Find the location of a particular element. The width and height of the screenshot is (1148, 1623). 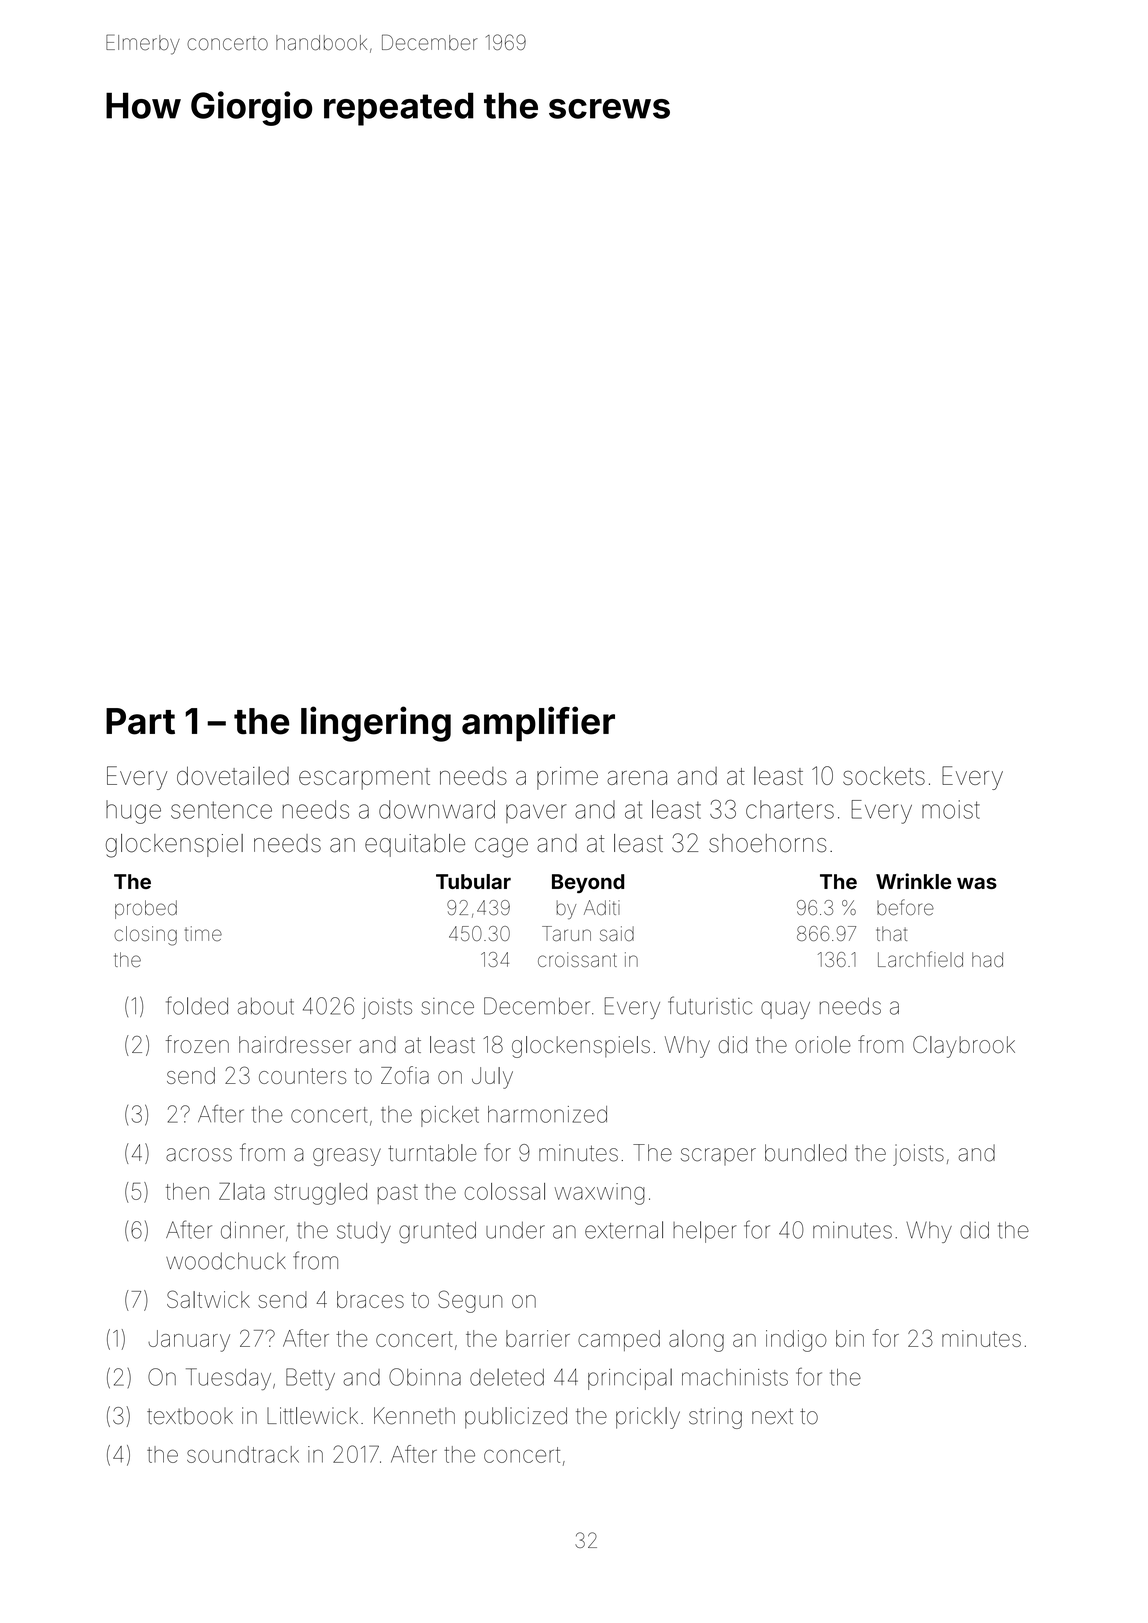

waxwing is located at coordinates (600, 1194).
